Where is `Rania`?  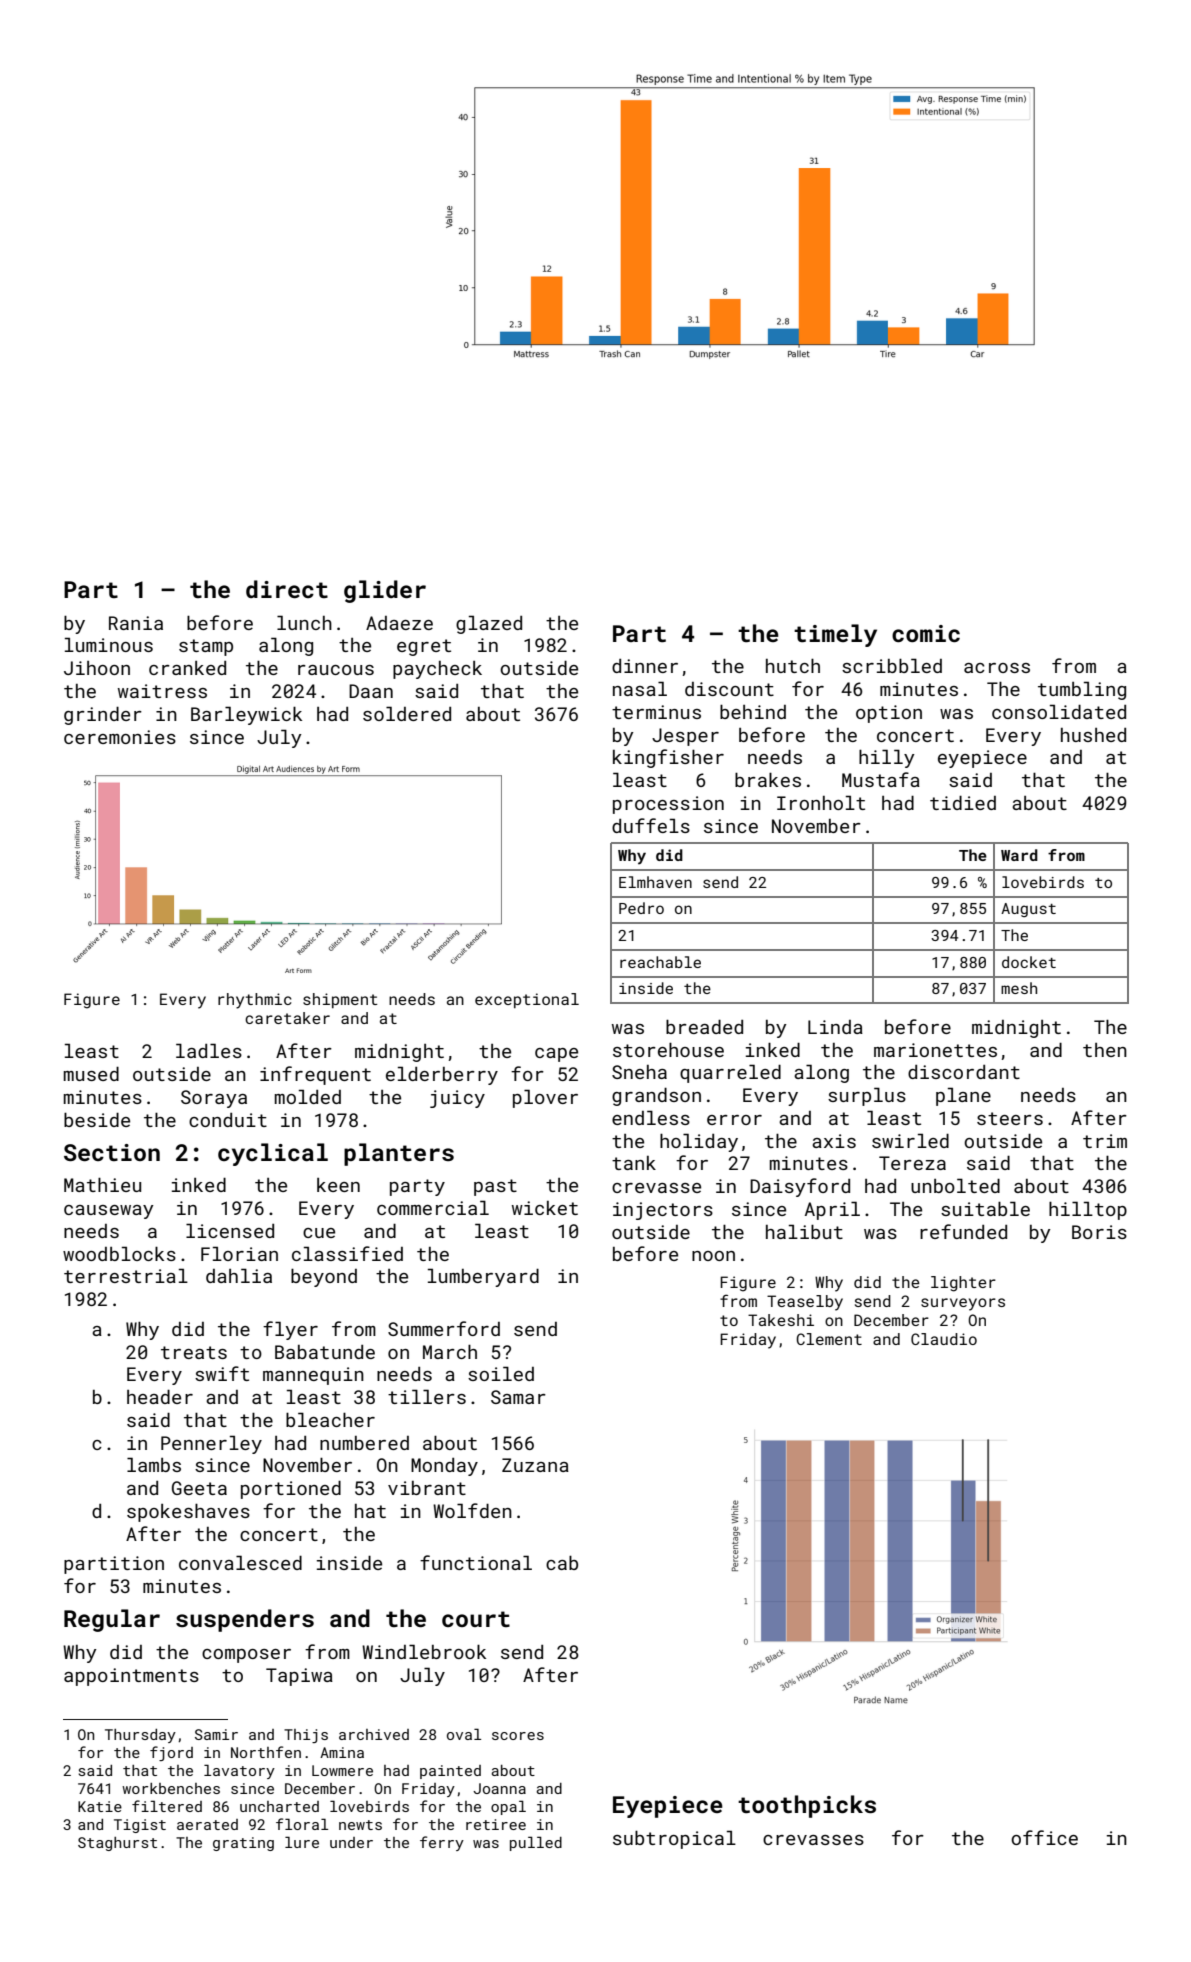
Rania is located at coordinates (136, 623).
